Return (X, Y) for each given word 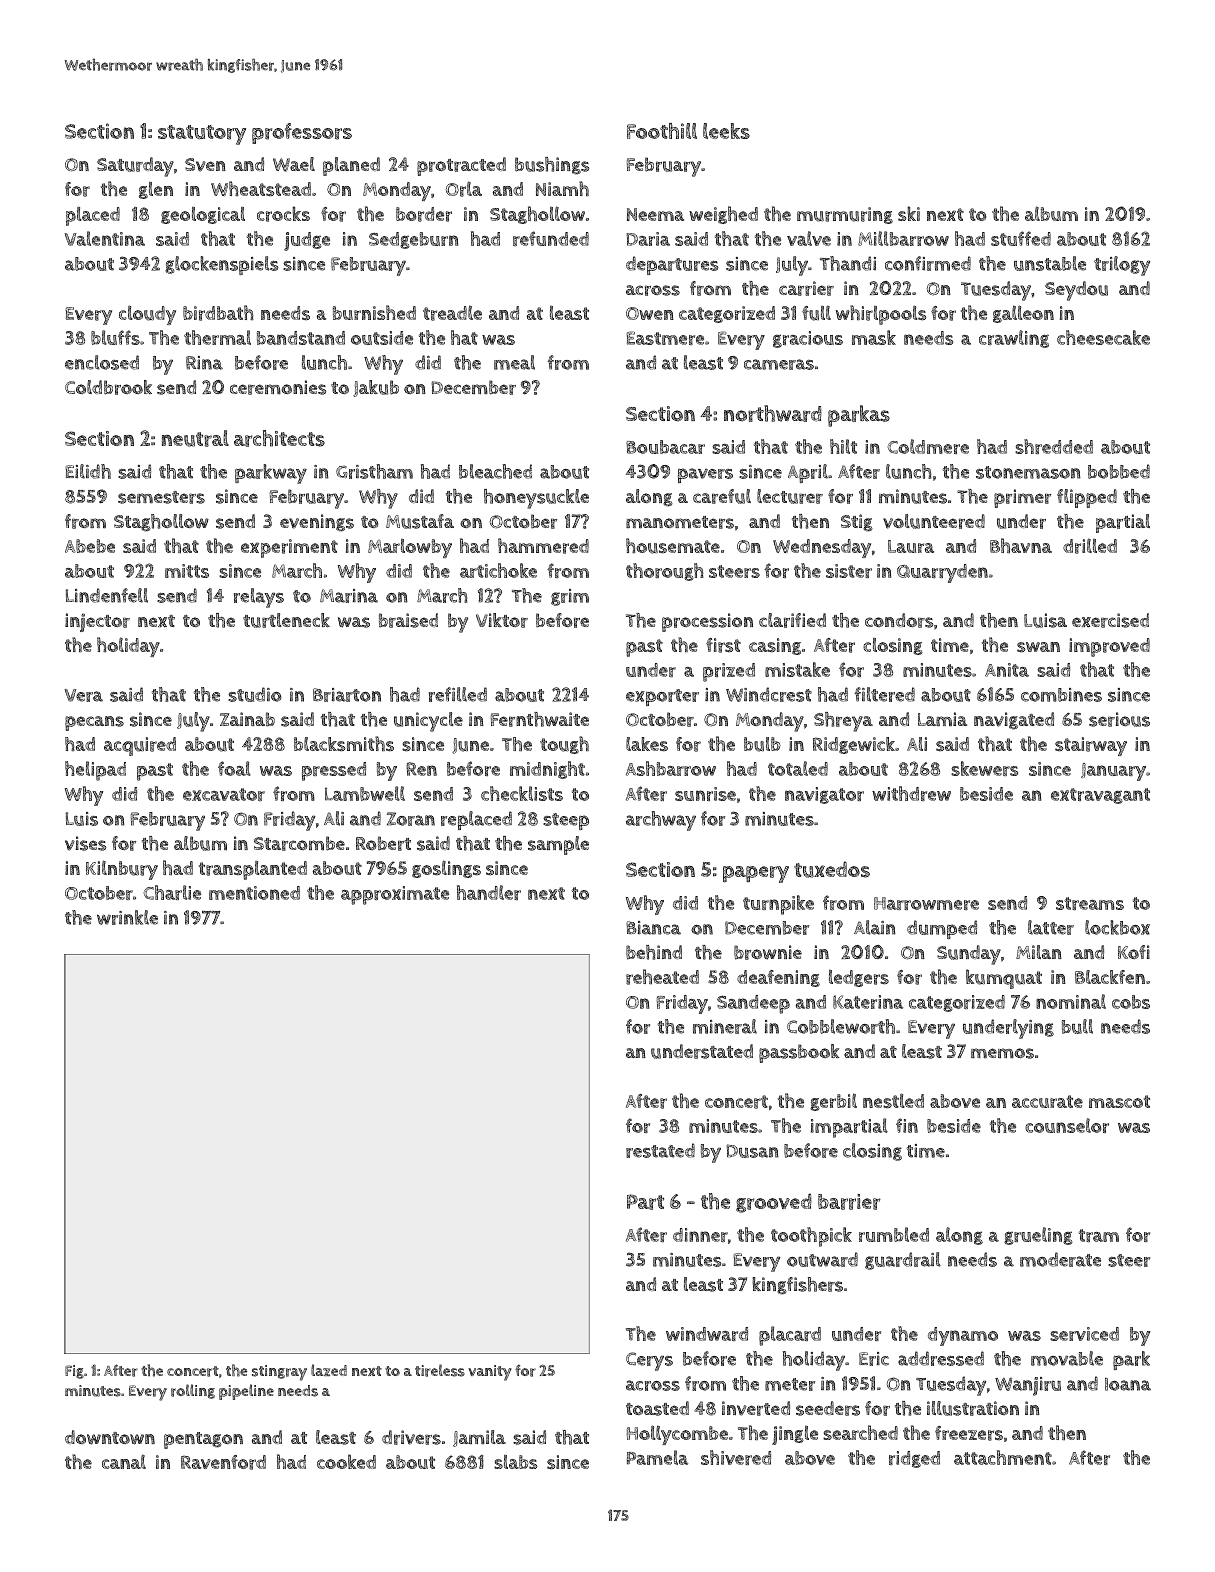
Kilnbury (122, 870)
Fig (74, 1372)
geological (203, 215)
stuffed (1021, 238)
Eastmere (665, 338)
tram (1099, 1235)
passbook (799, 1053)
